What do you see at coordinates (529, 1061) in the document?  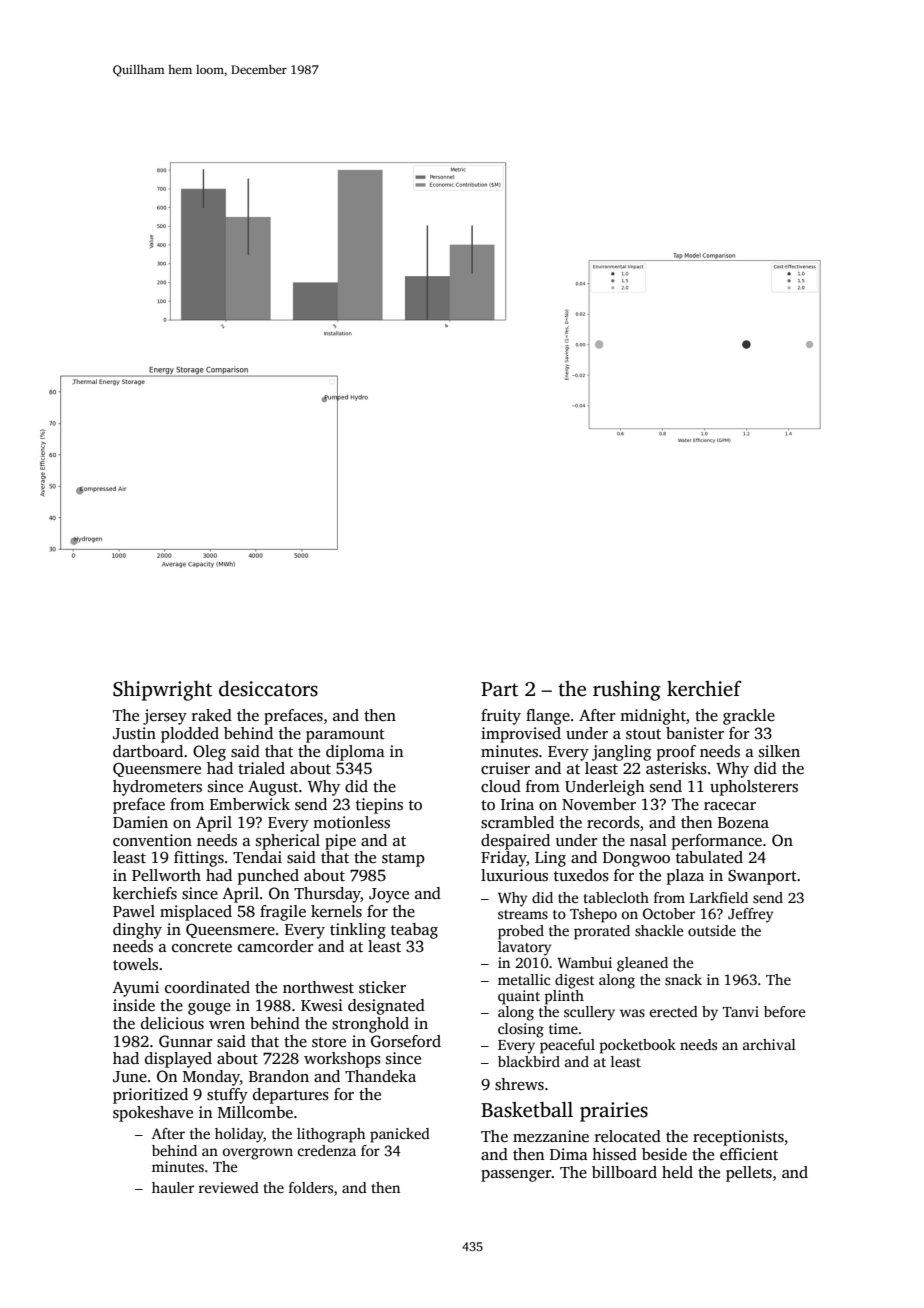 I see `blackbird` at bounding box center [529, 1061].
